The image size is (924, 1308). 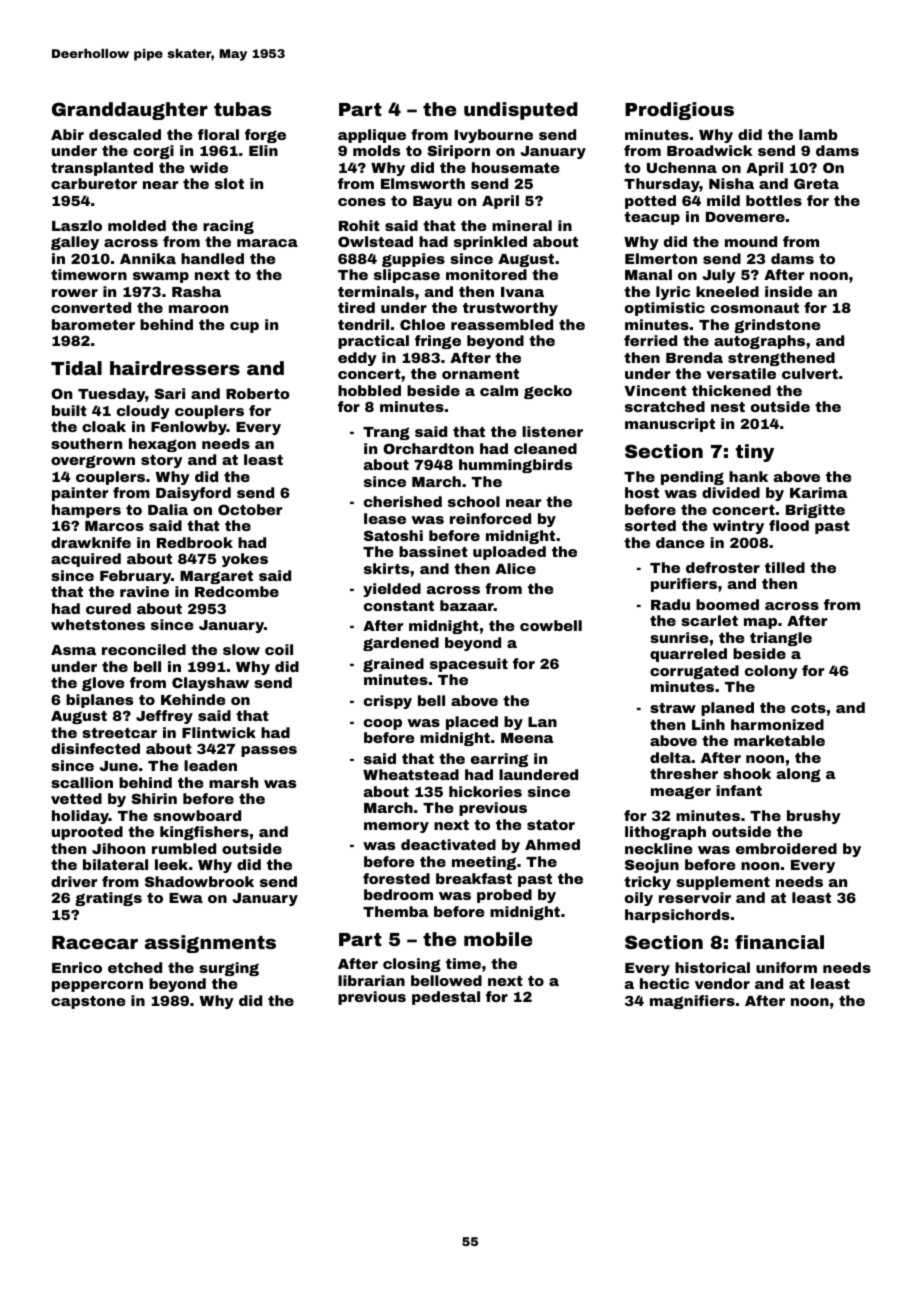 What do you see at coordinates (515, 466) in the document?
I see `hummingbirds` at bounding box center [515, 466].
